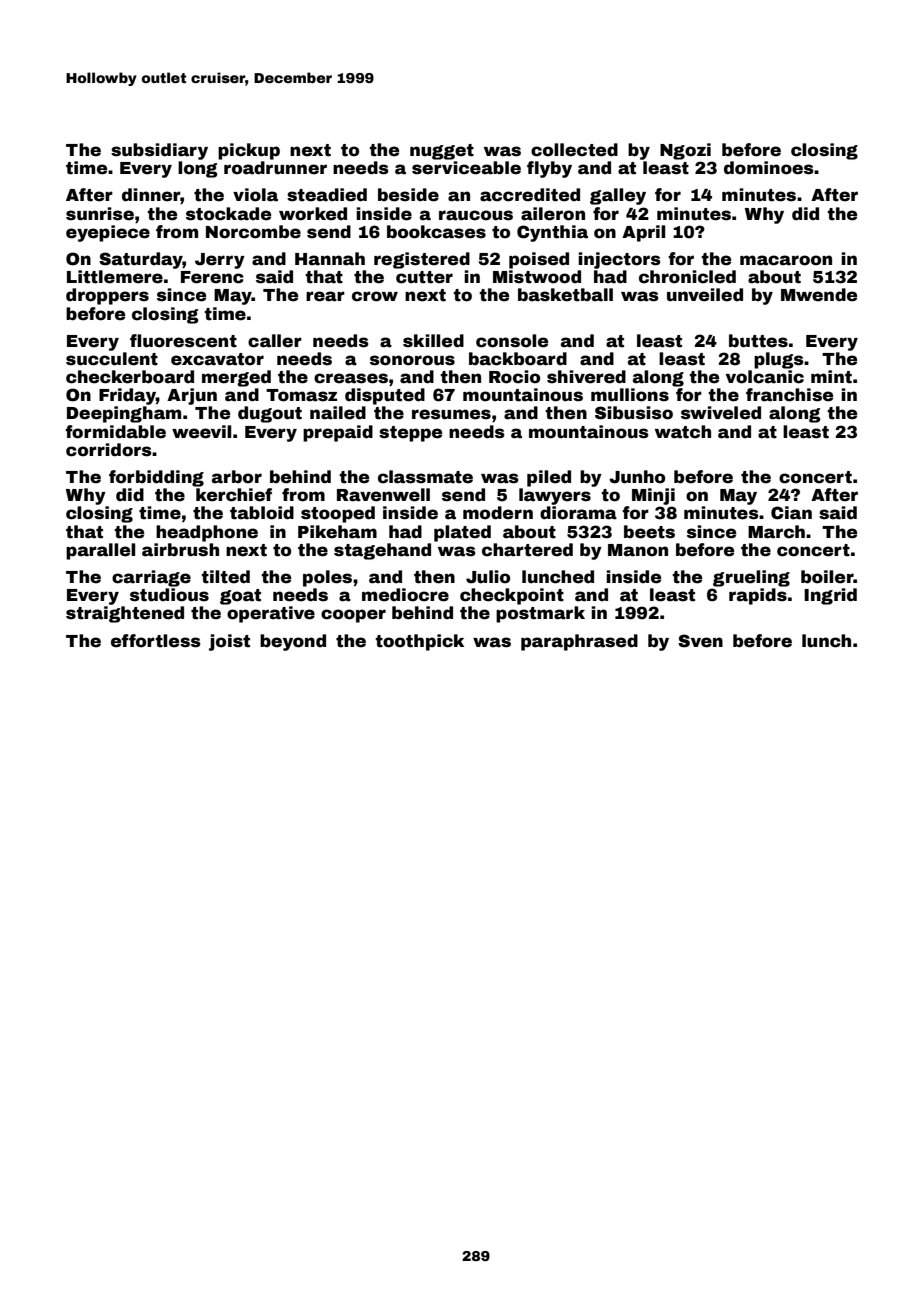 The height and width of the screenshot is (1314, 924). Describe the element at coordinates (791, 513) in the screenshot. I see `Cian` at that location.
